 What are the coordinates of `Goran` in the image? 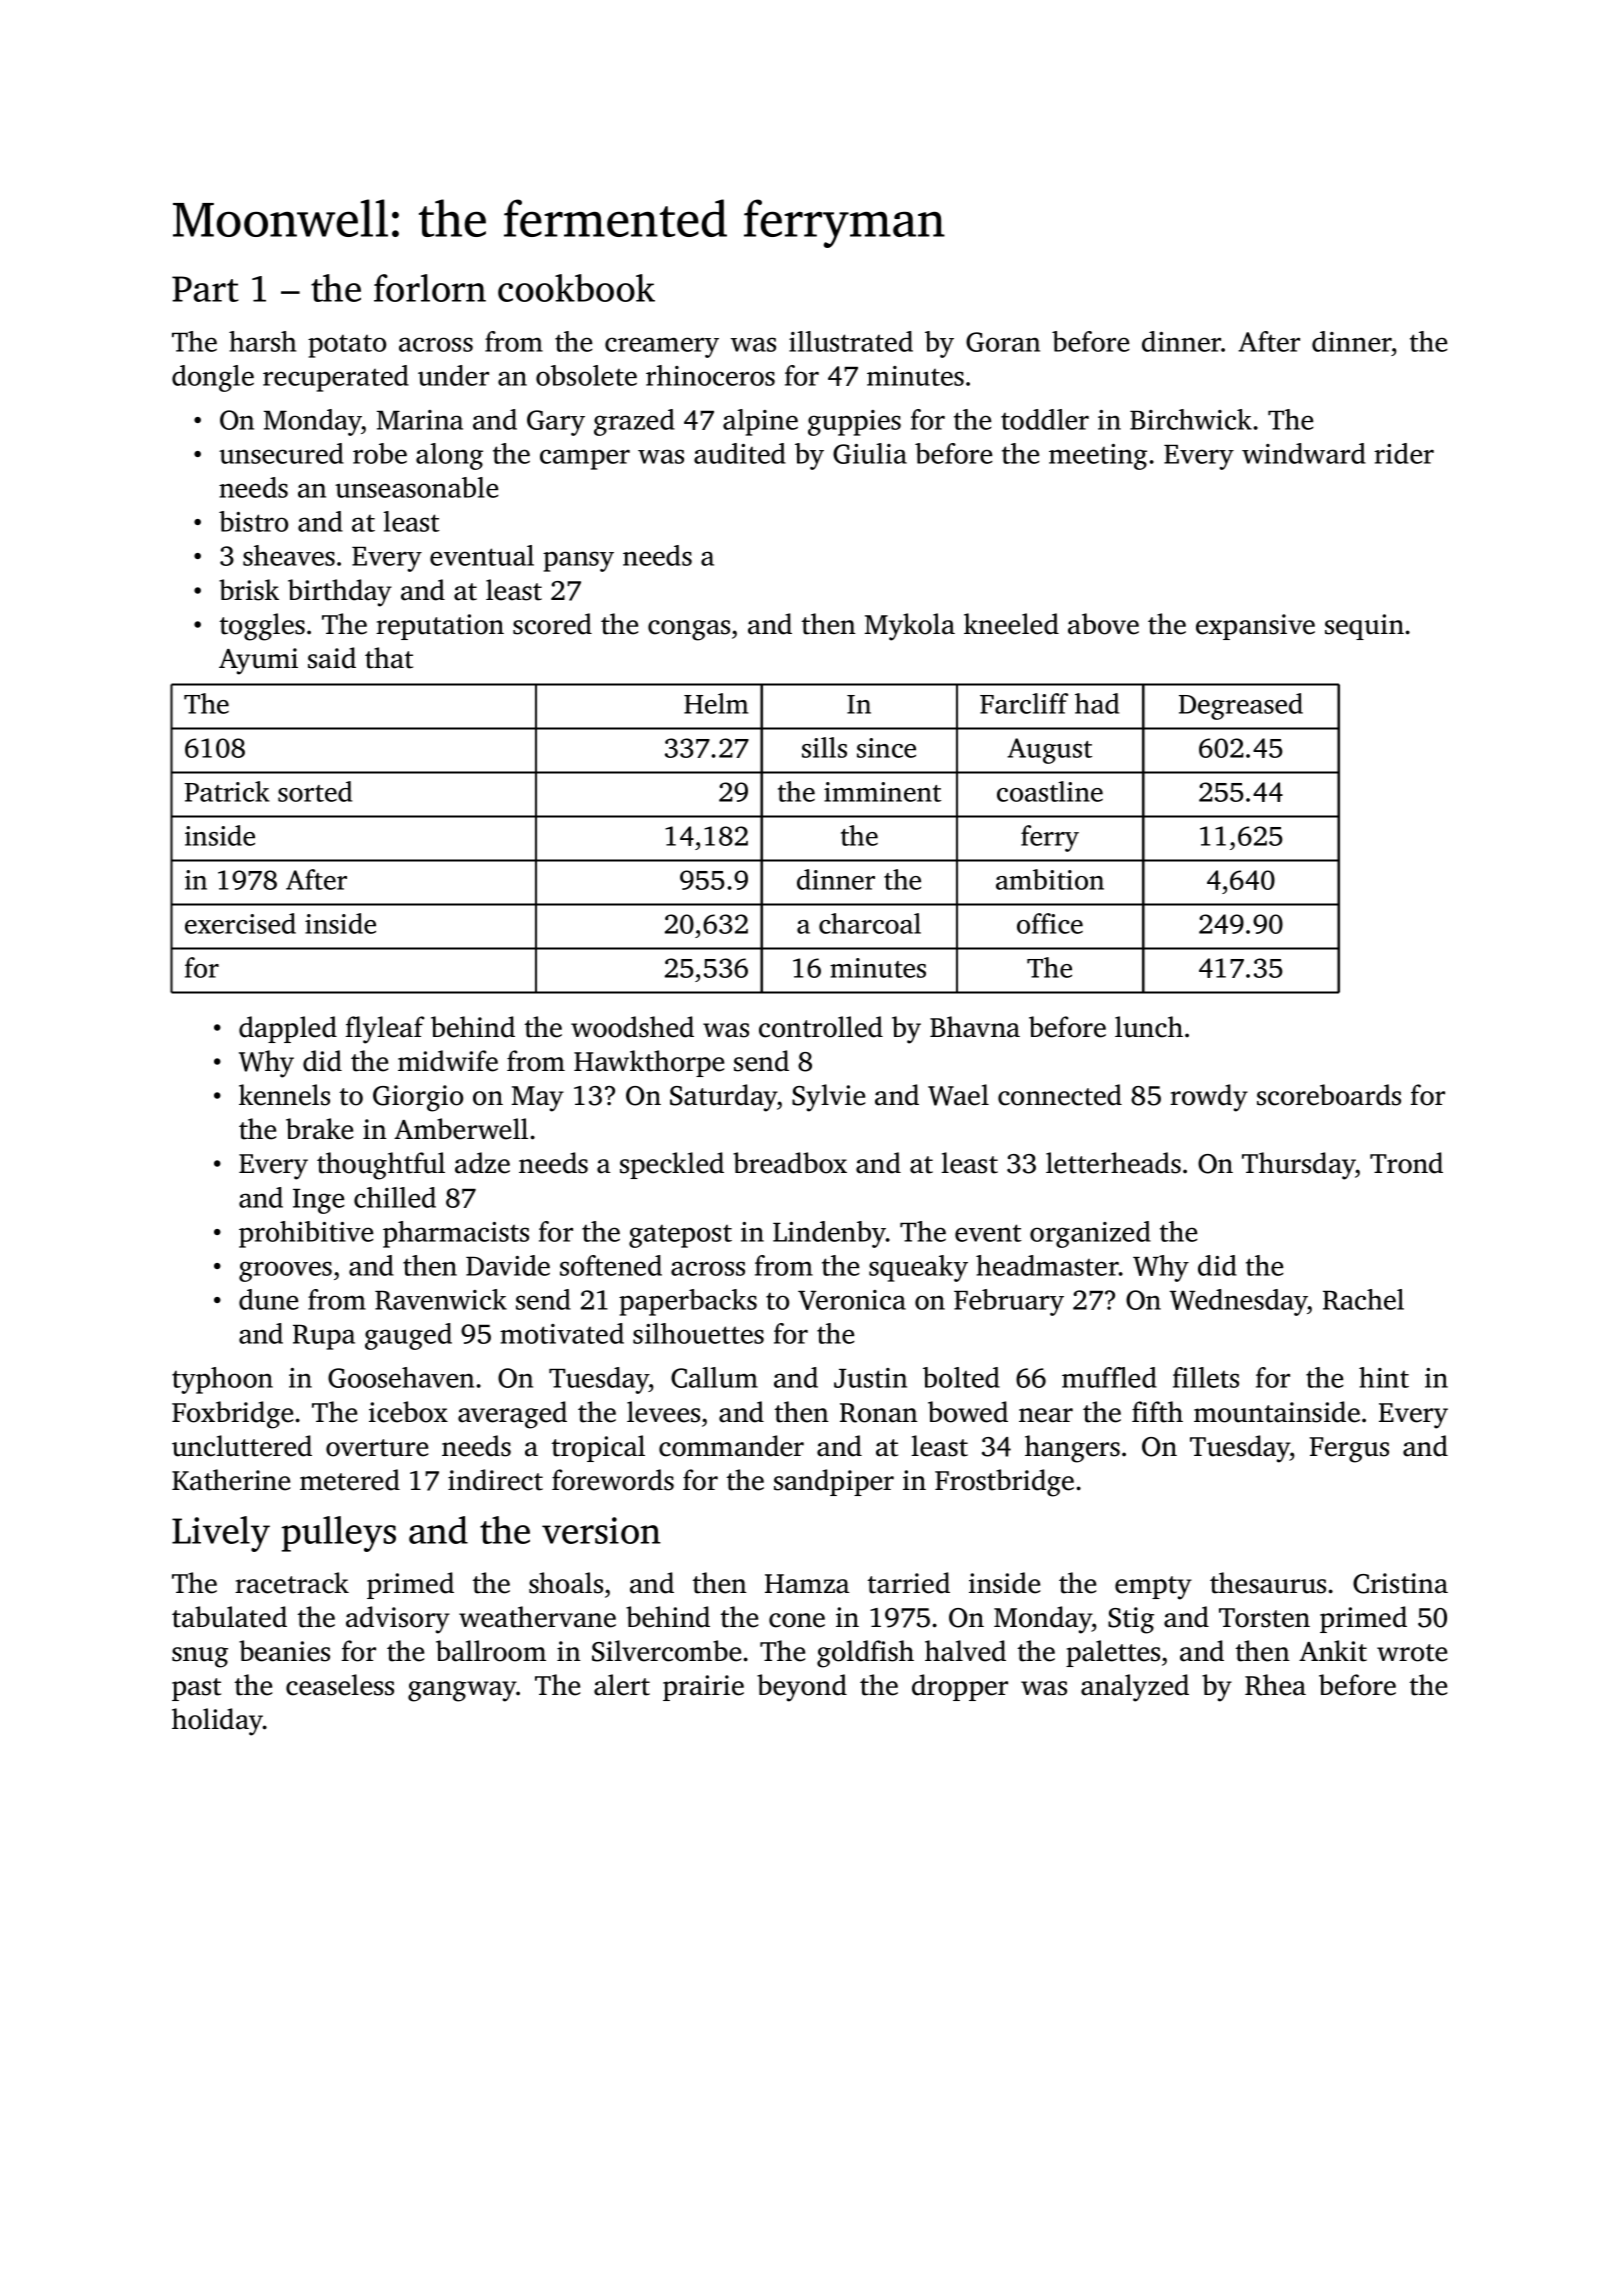 It's located at (1003, 342).
